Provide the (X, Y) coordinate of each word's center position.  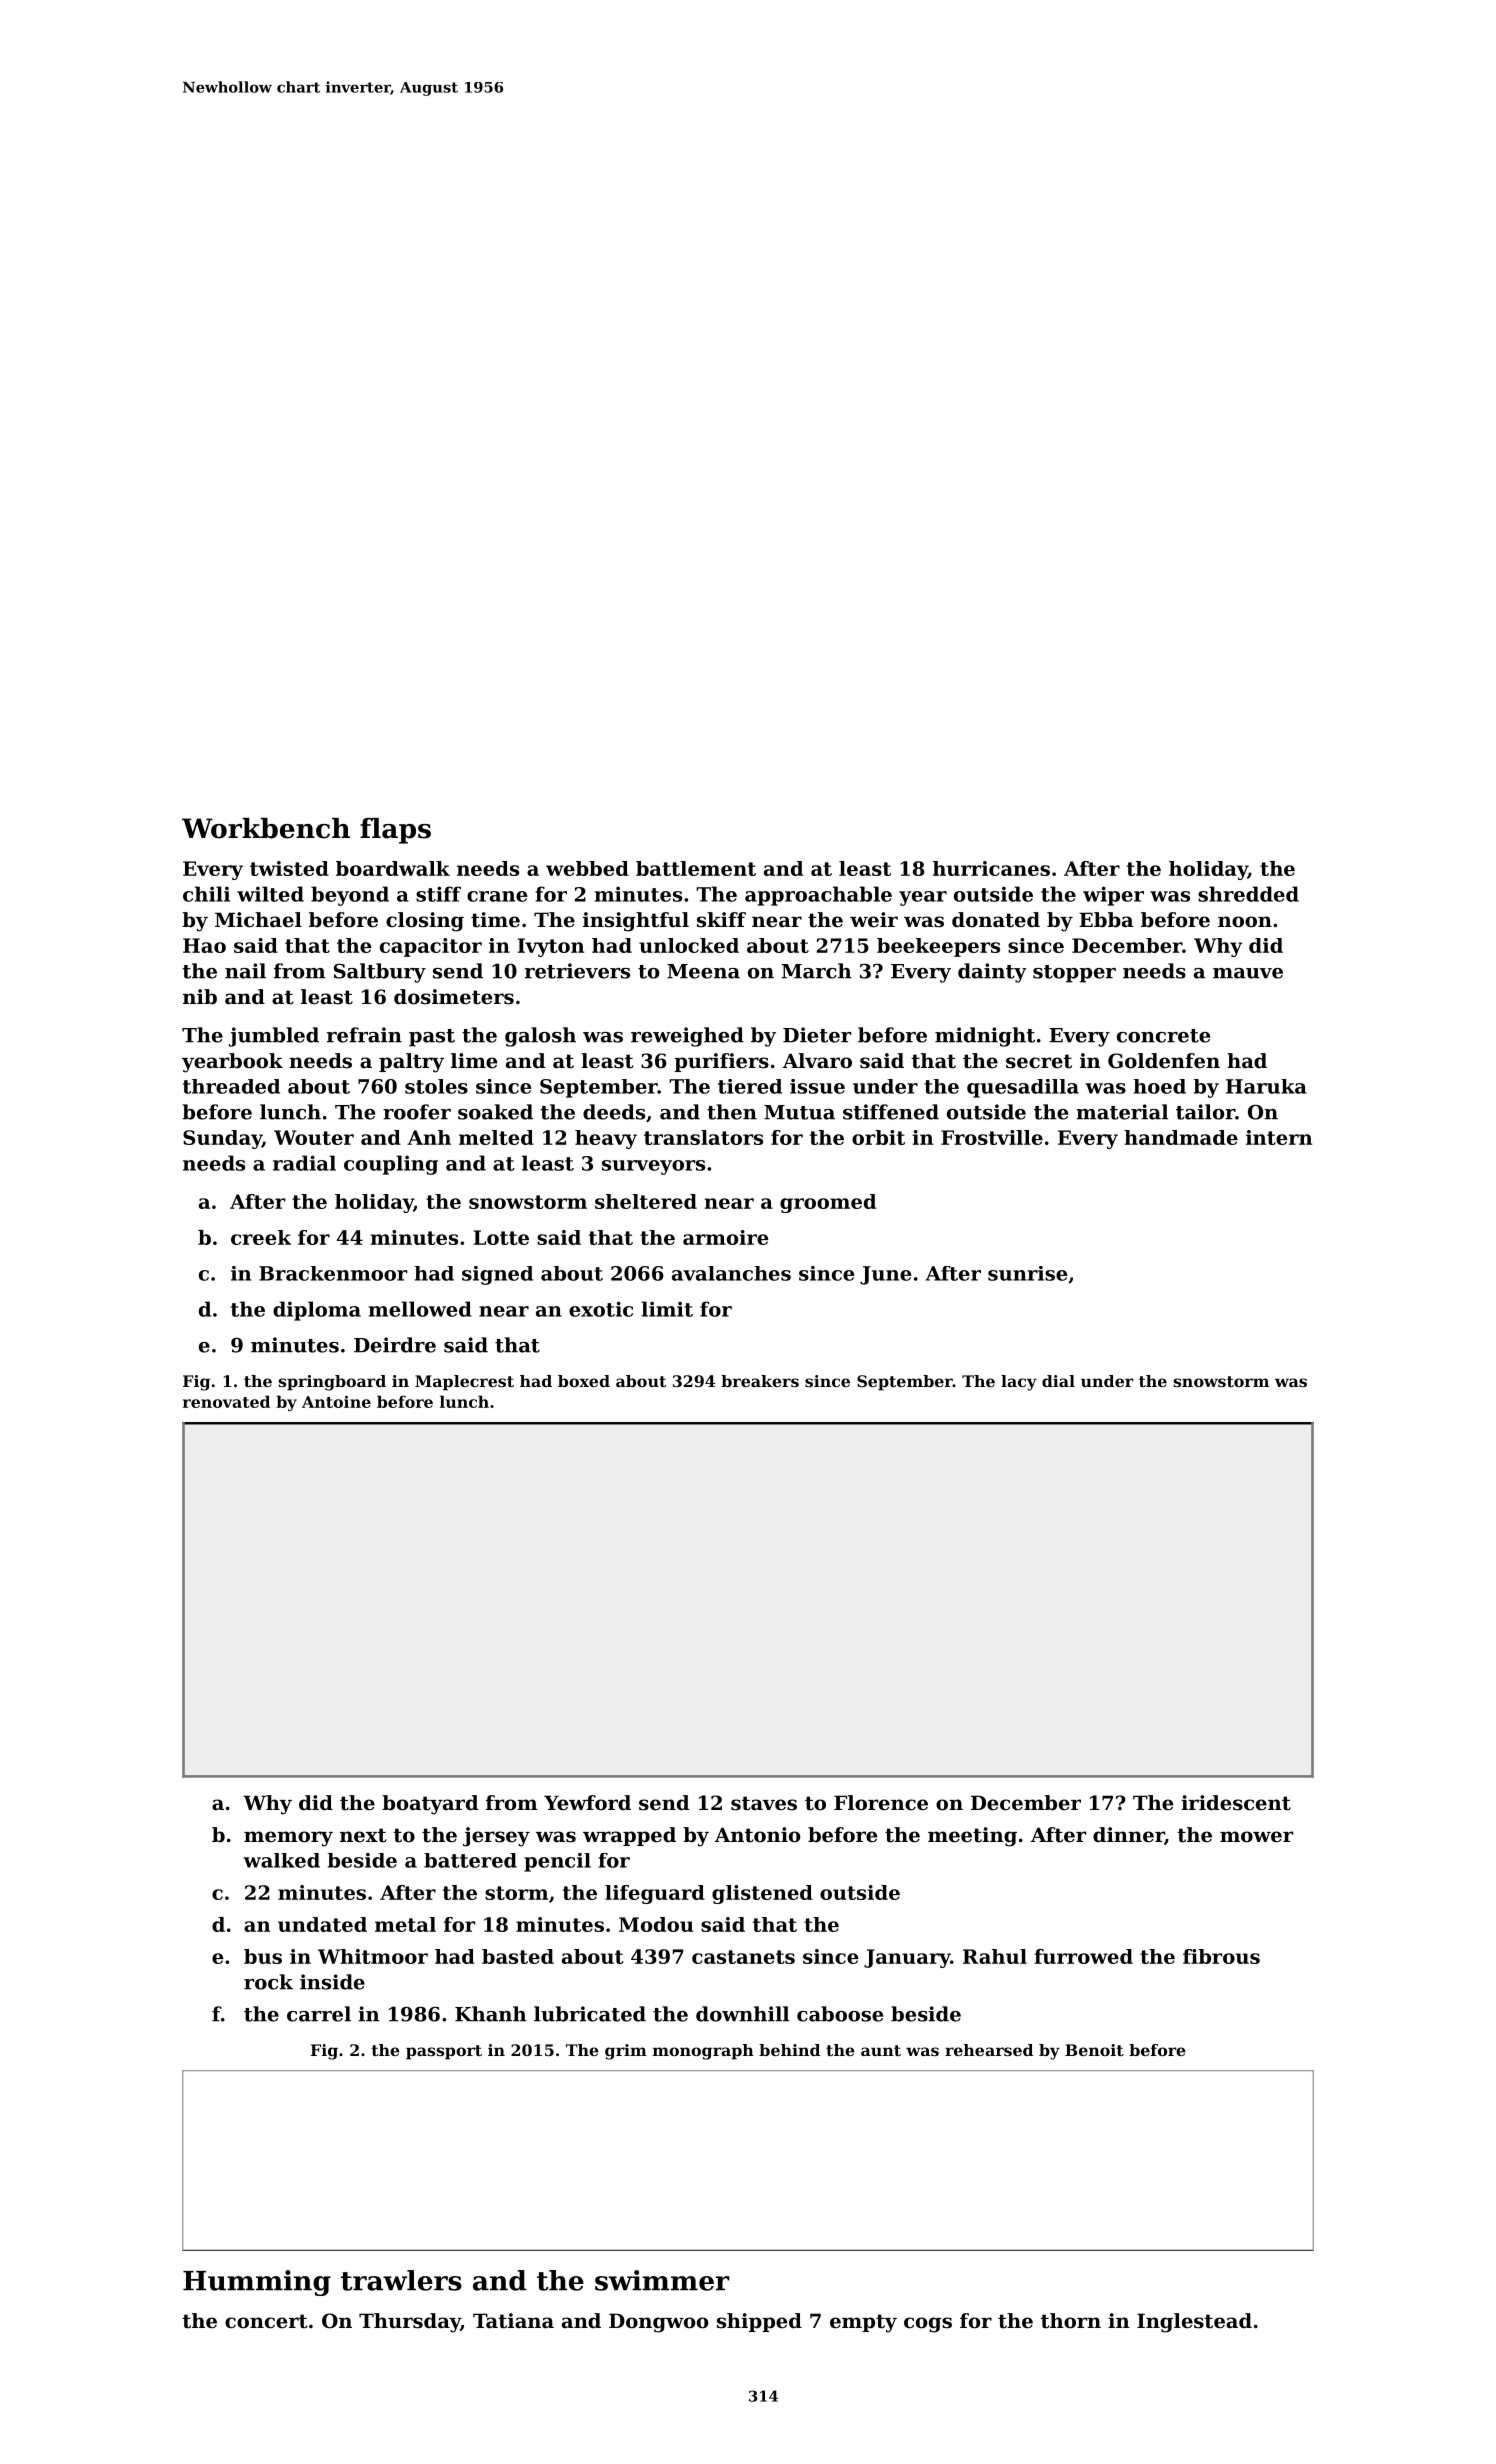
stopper (1074, 974)
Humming (257, 2283)
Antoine (336, 1402)
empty (863, 2323)
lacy (1019, 1383)
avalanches (731, 1273)
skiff (721, 920)
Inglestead (1194, 2323)
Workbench (266, 828)
